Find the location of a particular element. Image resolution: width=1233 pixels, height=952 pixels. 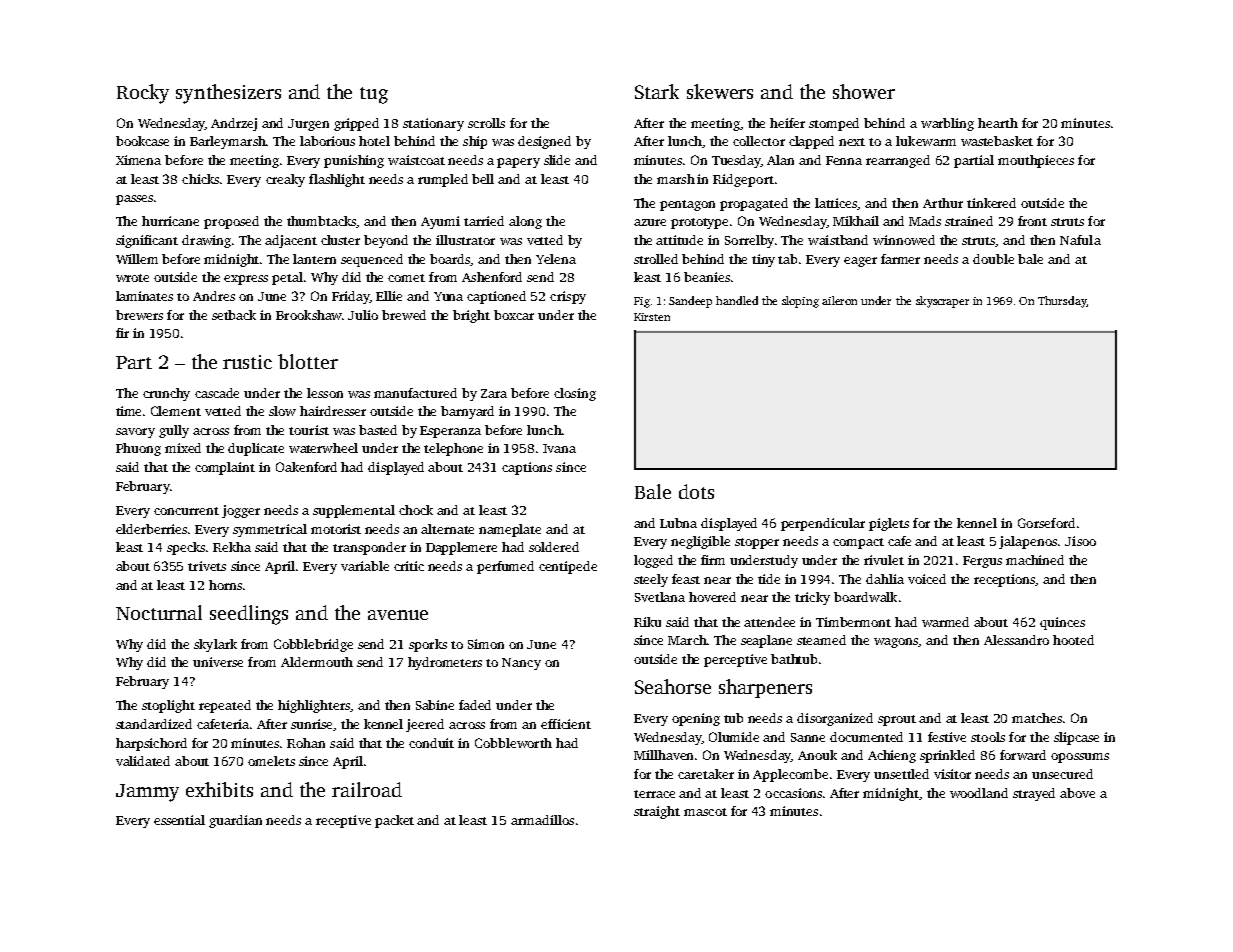

Gorseford is located at coordinates (1046, 523).
